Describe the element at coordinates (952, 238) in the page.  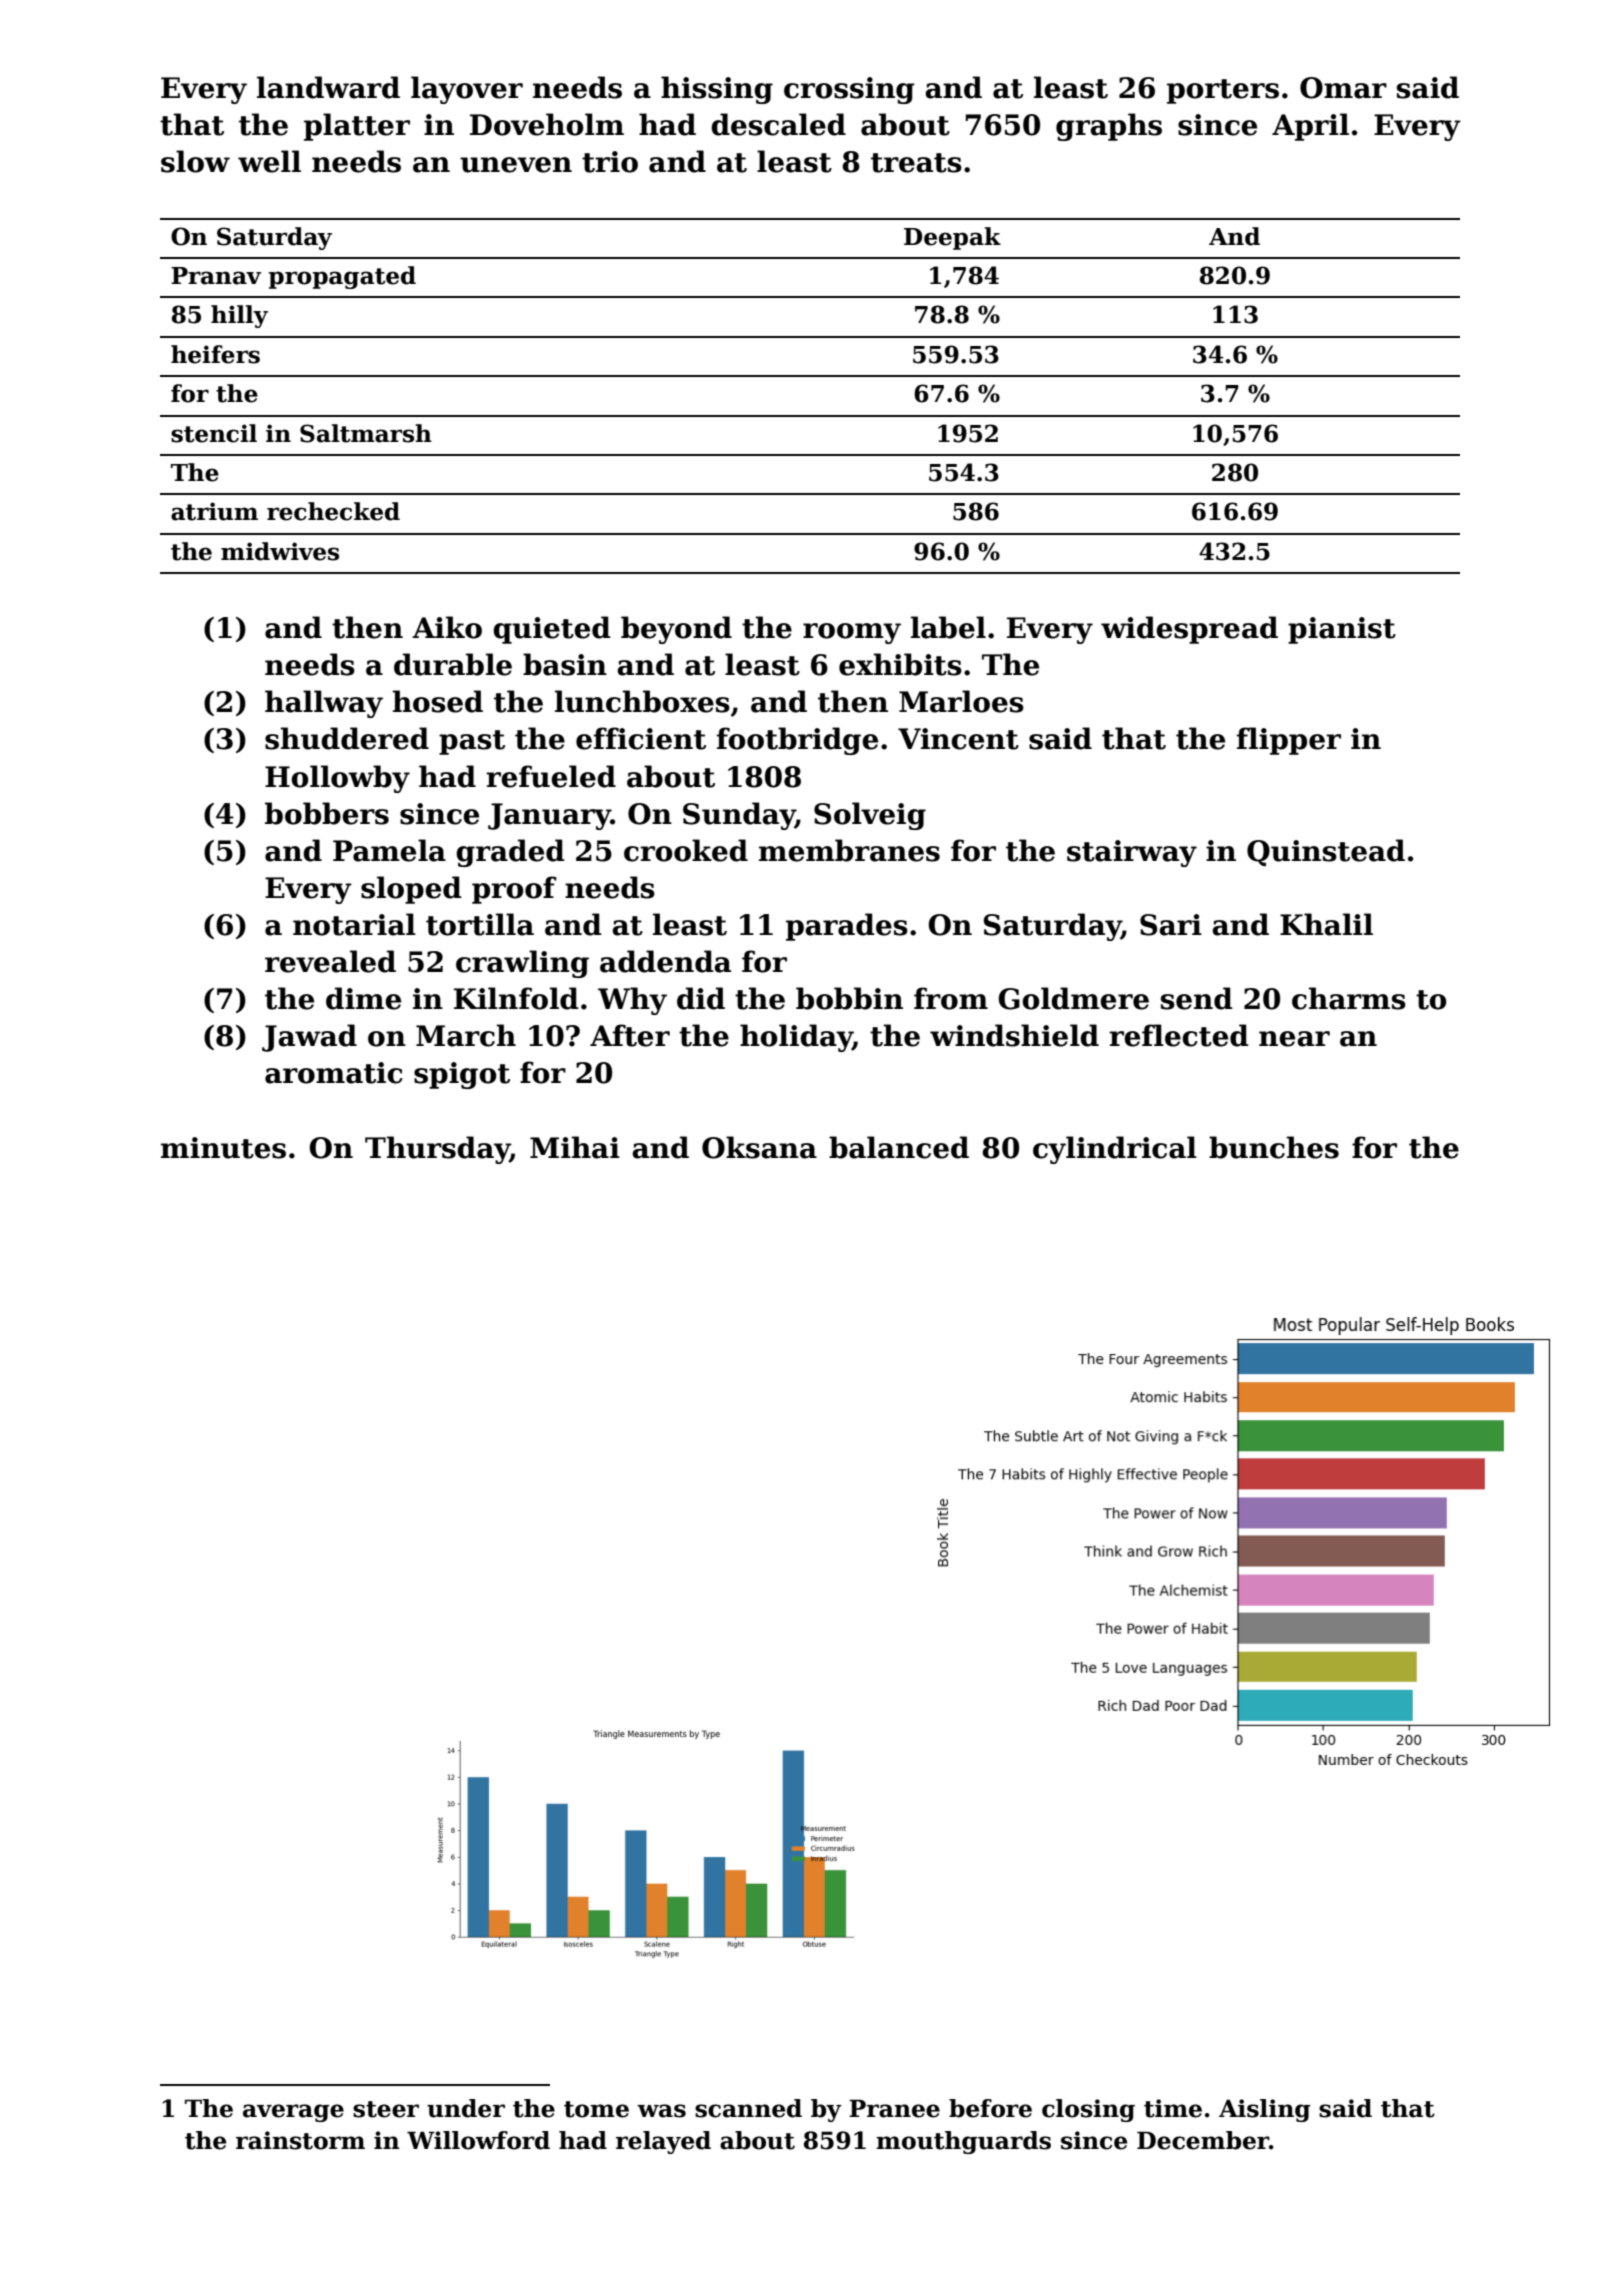
I see `Deepak` at that location.
